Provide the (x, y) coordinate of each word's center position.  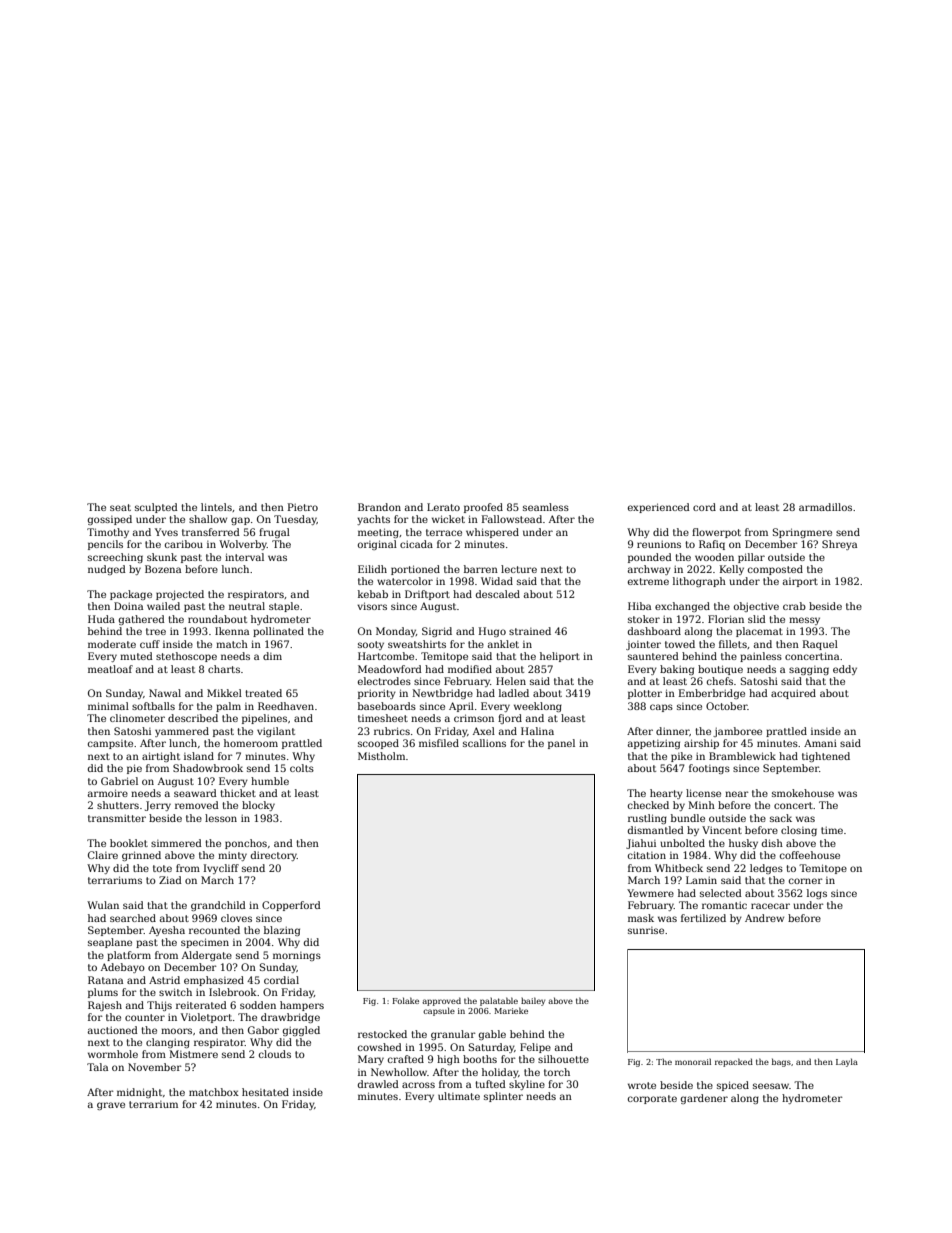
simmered (176, 843)
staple (284, 607)
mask (641, 918)
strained (530, 631)
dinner (672, 731)
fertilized (703, 918)
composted (775, 570)
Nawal (165, 693)
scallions (484, 743)
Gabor (263, 1030)
